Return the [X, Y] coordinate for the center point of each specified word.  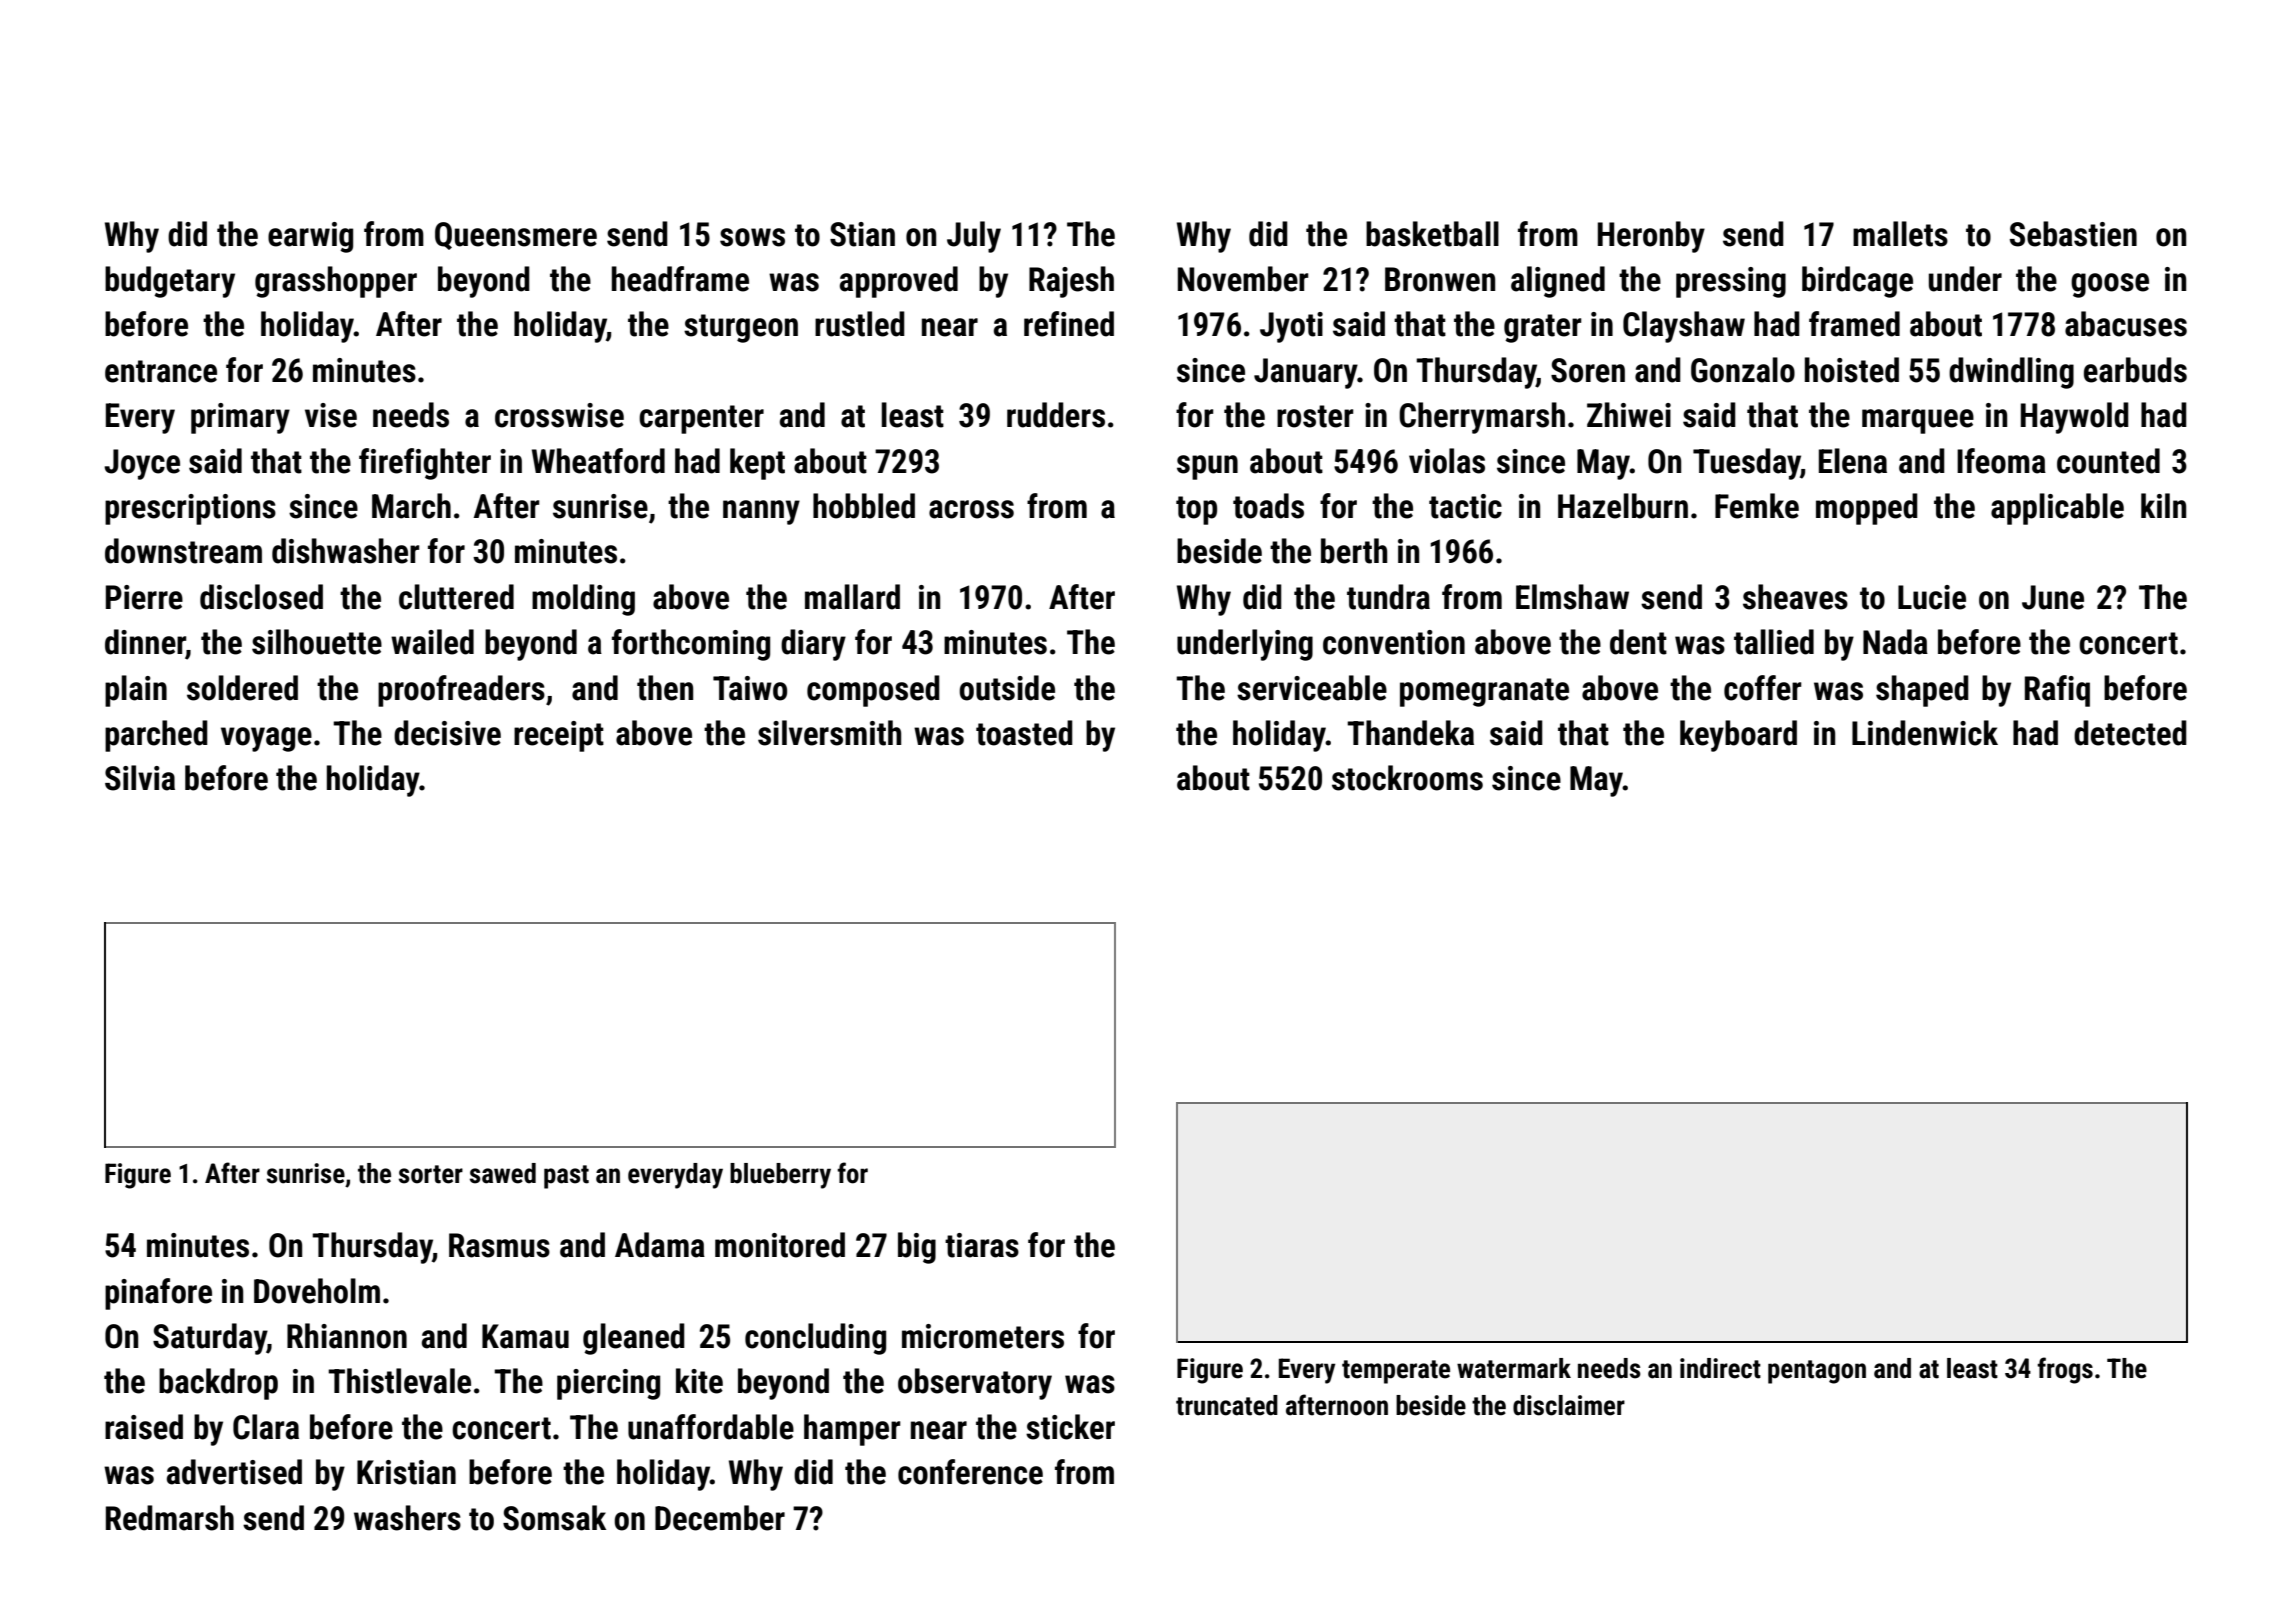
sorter [431, 1174]
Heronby [1651, 237]
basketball [1432, 234]
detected [2130, 733]
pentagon [1817, 1372]
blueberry [780, 1176]
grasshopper [336, 282]
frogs [2065, 1370]
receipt [559, 736]
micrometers [983, 1336]
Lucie [1932, 597]
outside [1007, 688]
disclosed [261, 597]
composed [873, 691]
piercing [608, 1384]
